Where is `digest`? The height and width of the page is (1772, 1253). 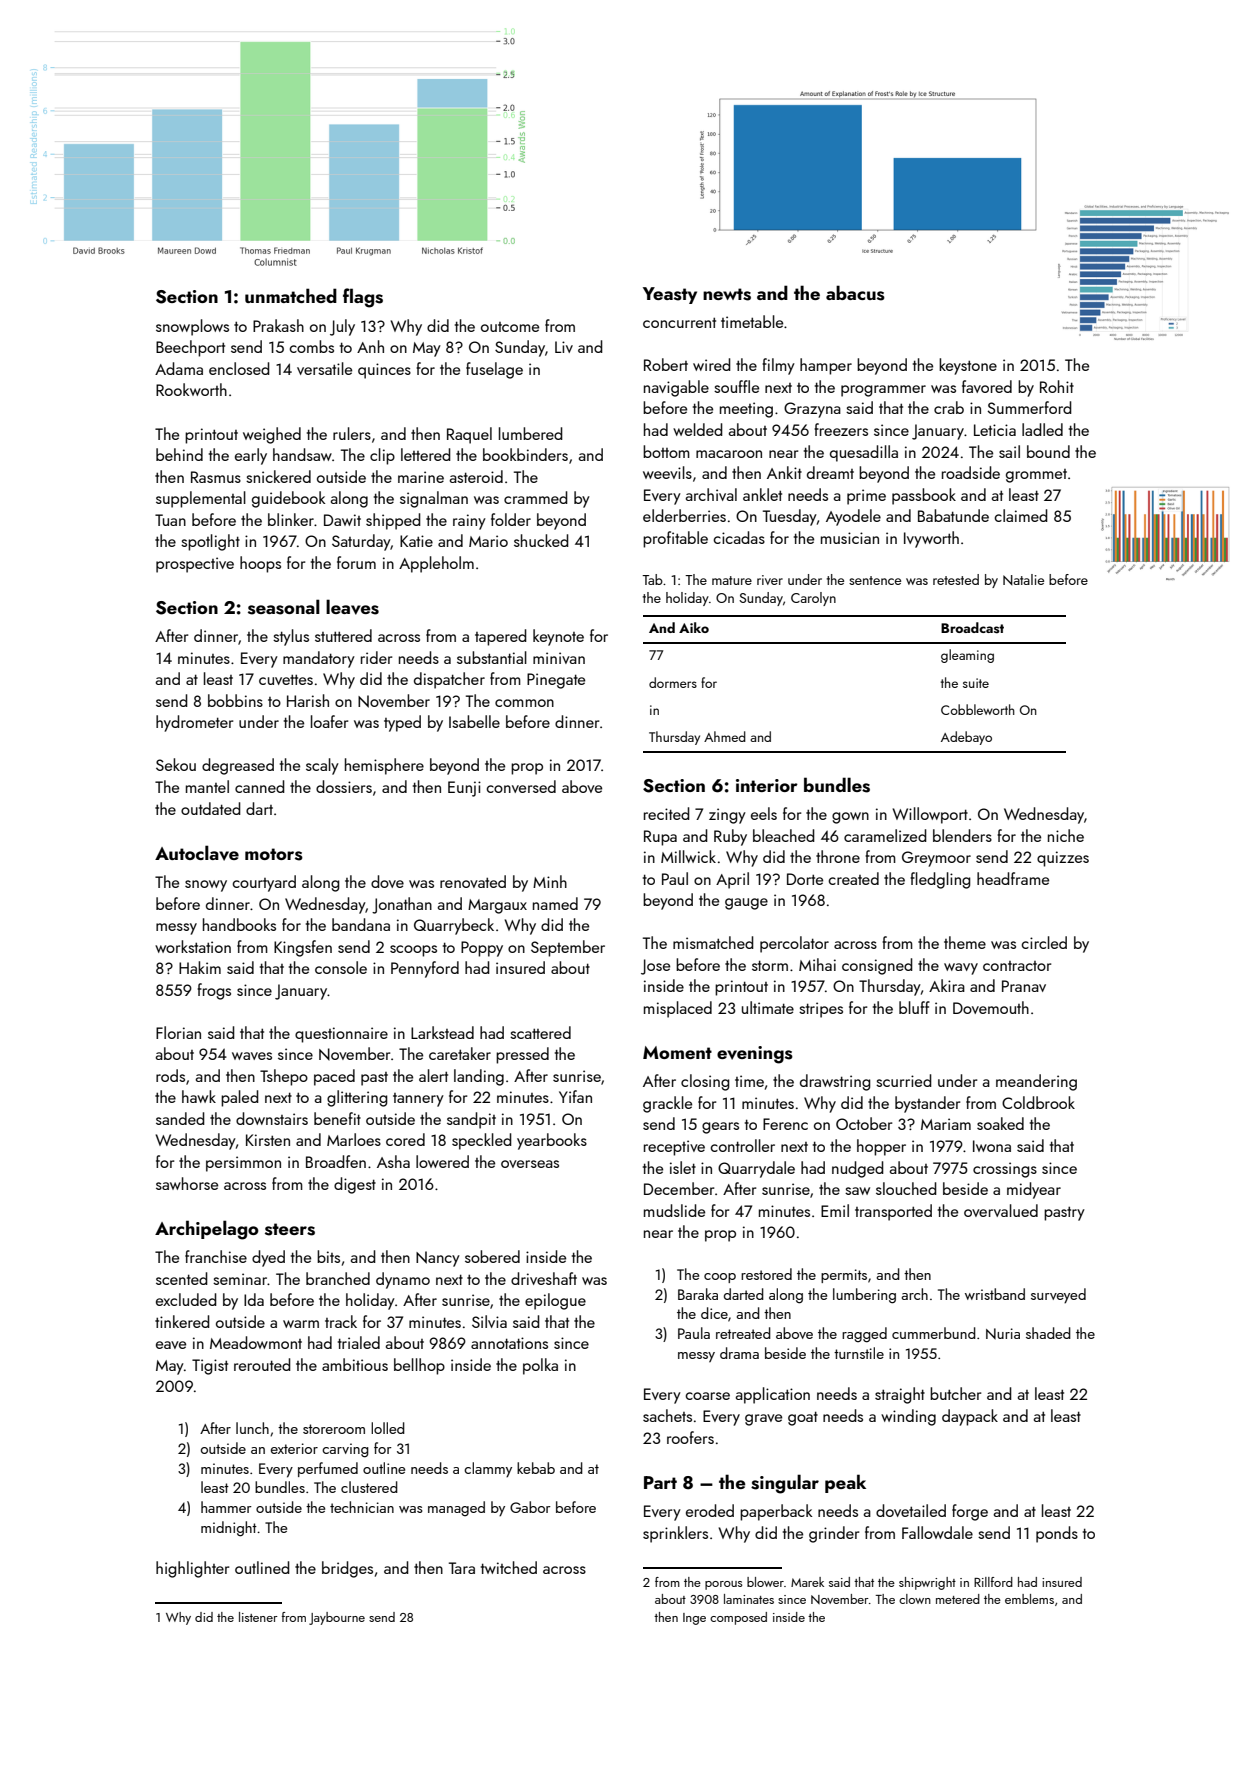
digest is located at coordinates (355, 1185).
